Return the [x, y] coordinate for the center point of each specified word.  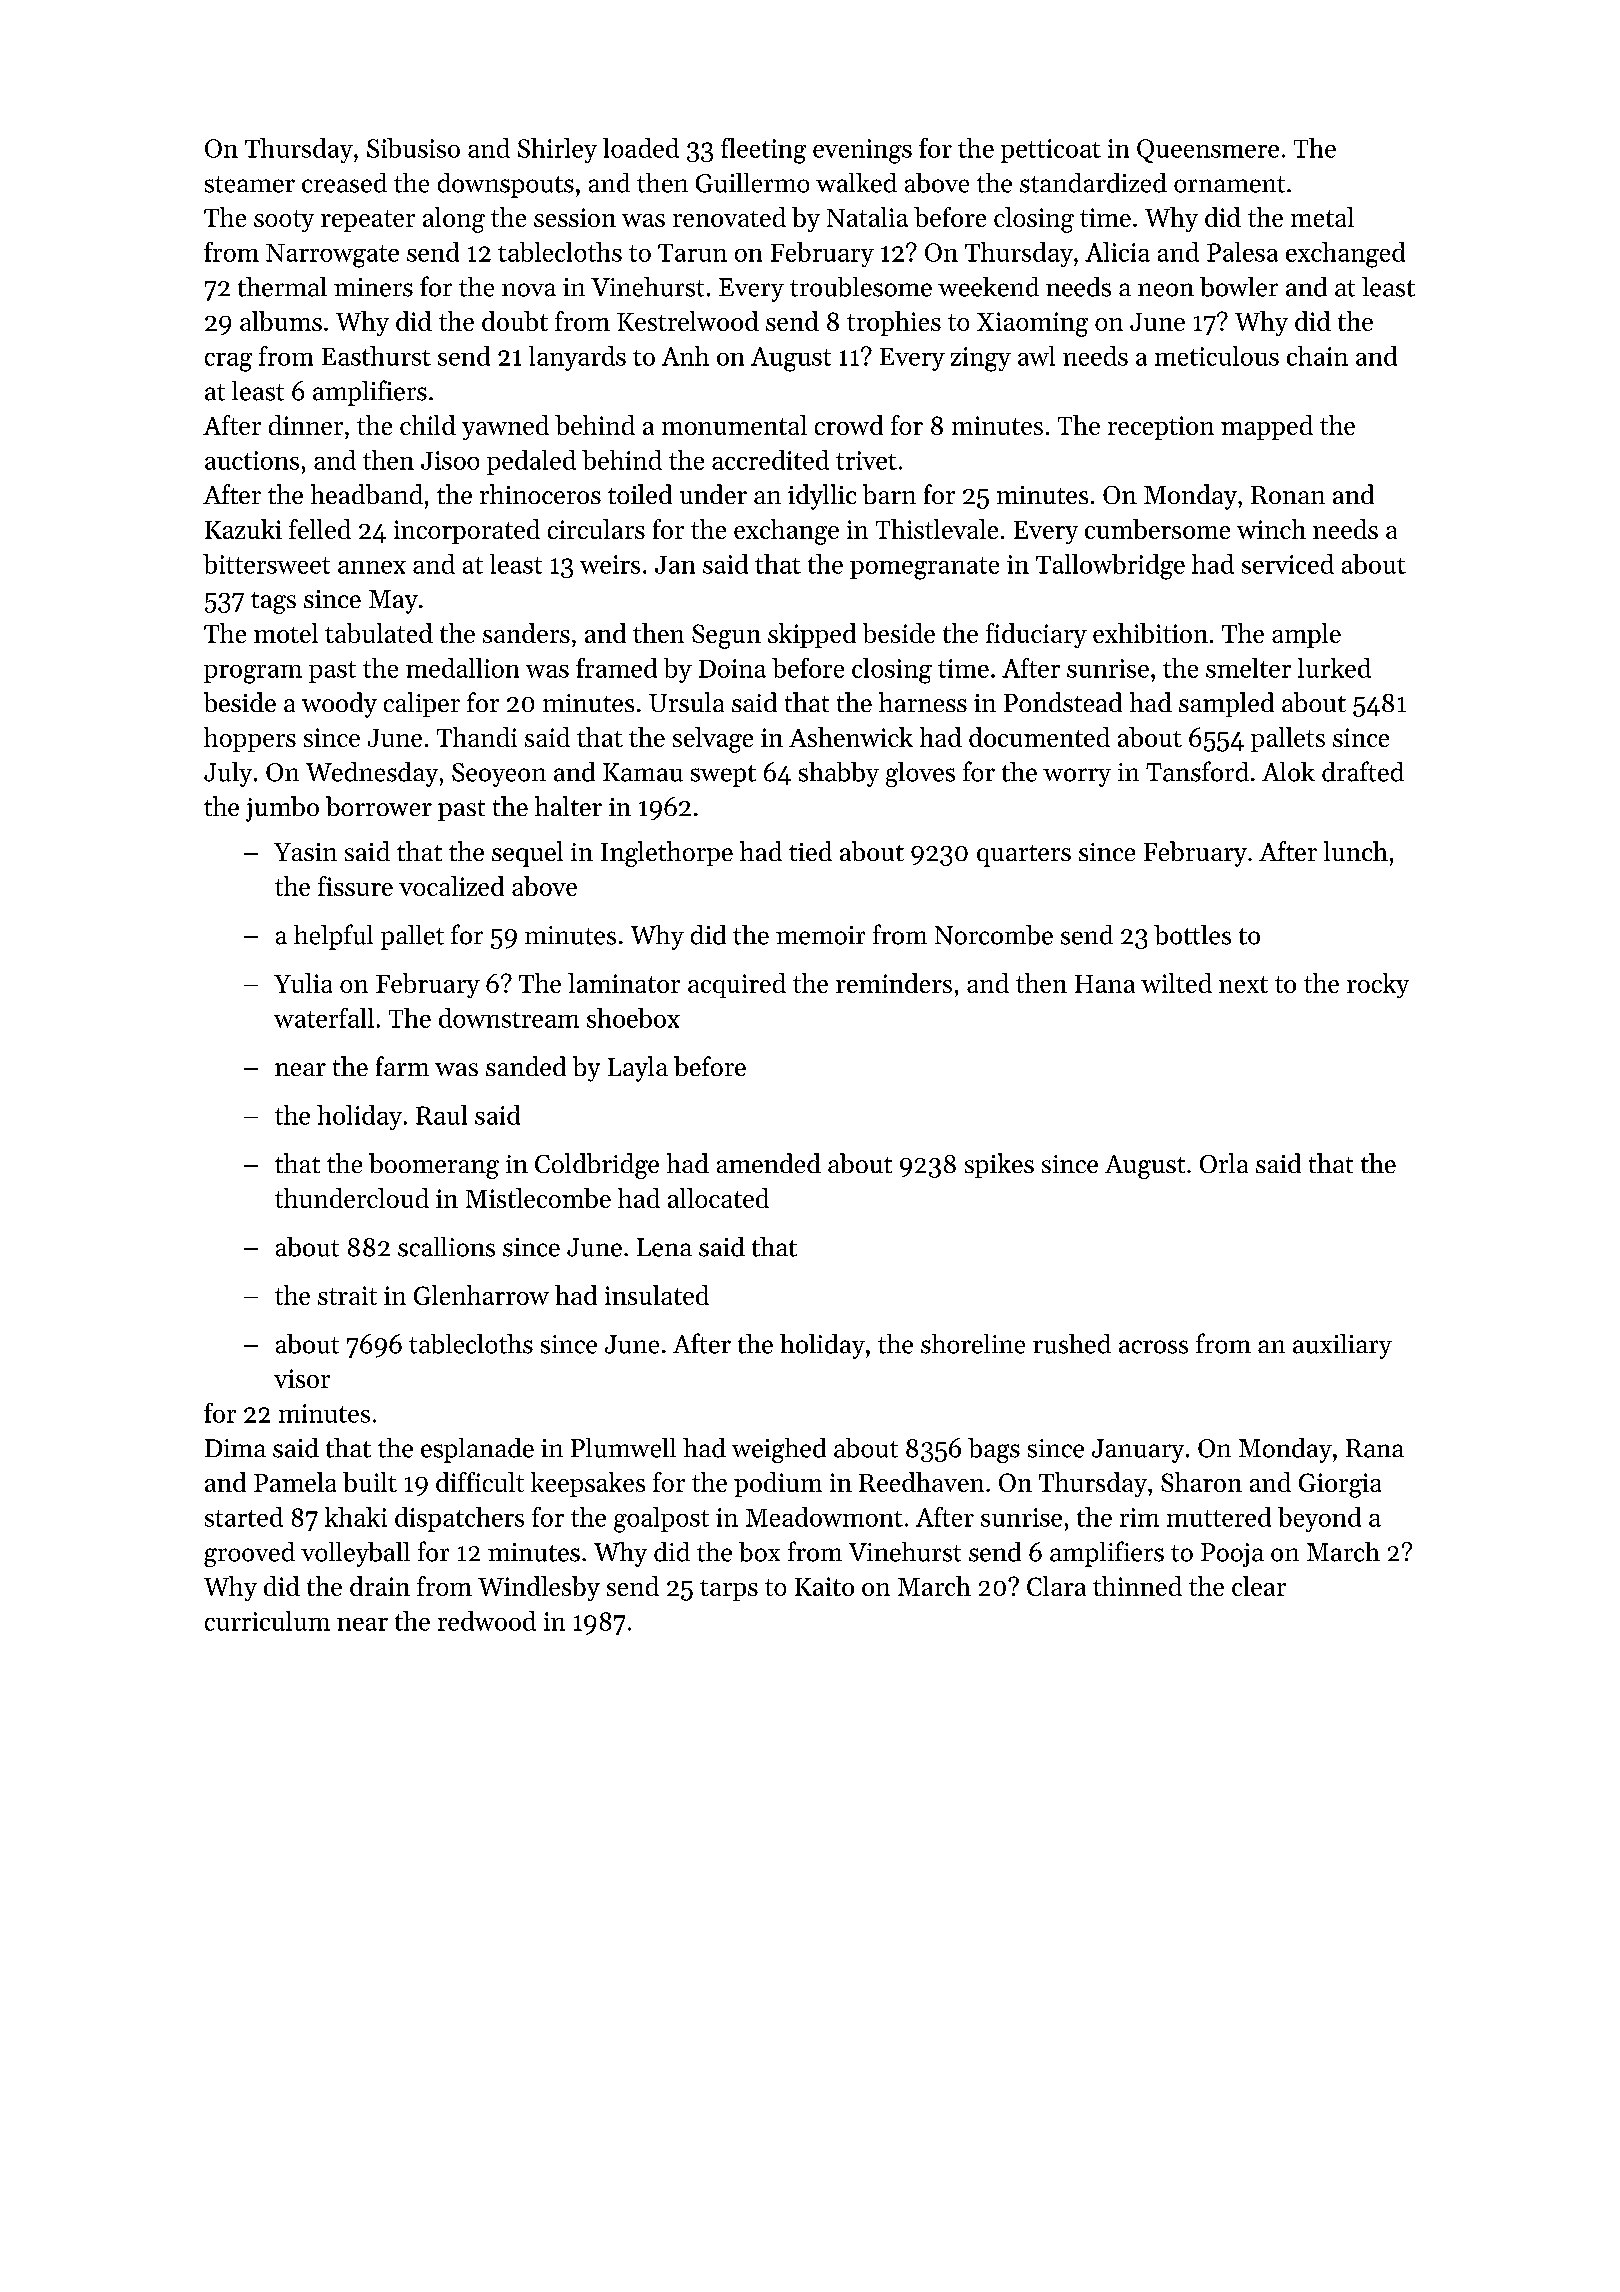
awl [1036, 356]
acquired [737, 985]
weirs [610, 564]
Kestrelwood [688, 321]
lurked [1334, 668]
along [454, 220]
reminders [894, 983]
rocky [1378, 985]
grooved [249, 1554]
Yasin [305, 852]
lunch [1356, 851]
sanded [526, 1066]
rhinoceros [540, 494]
